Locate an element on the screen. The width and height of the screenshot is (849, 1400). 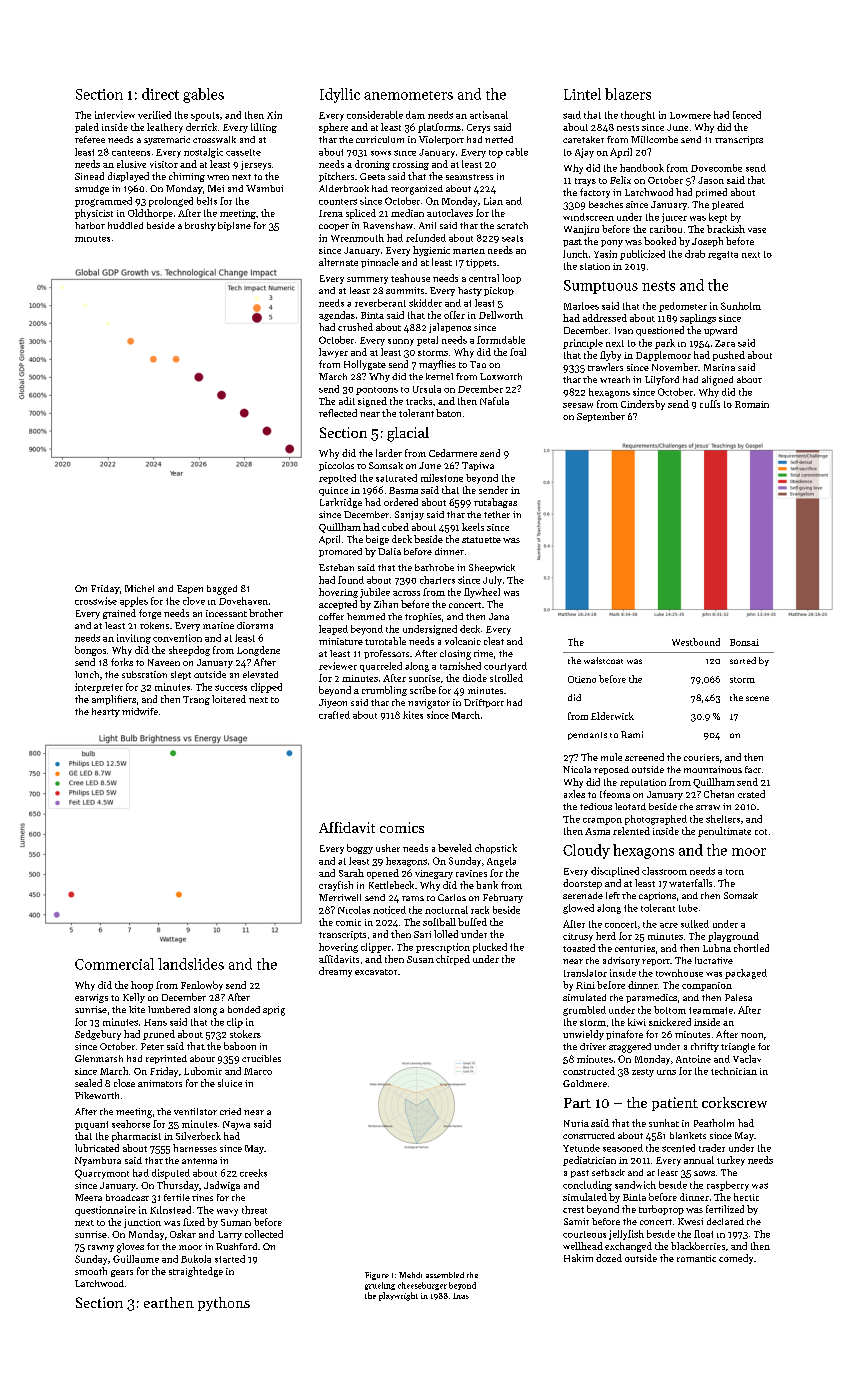
excavator is located at coordinates (376, 972).
